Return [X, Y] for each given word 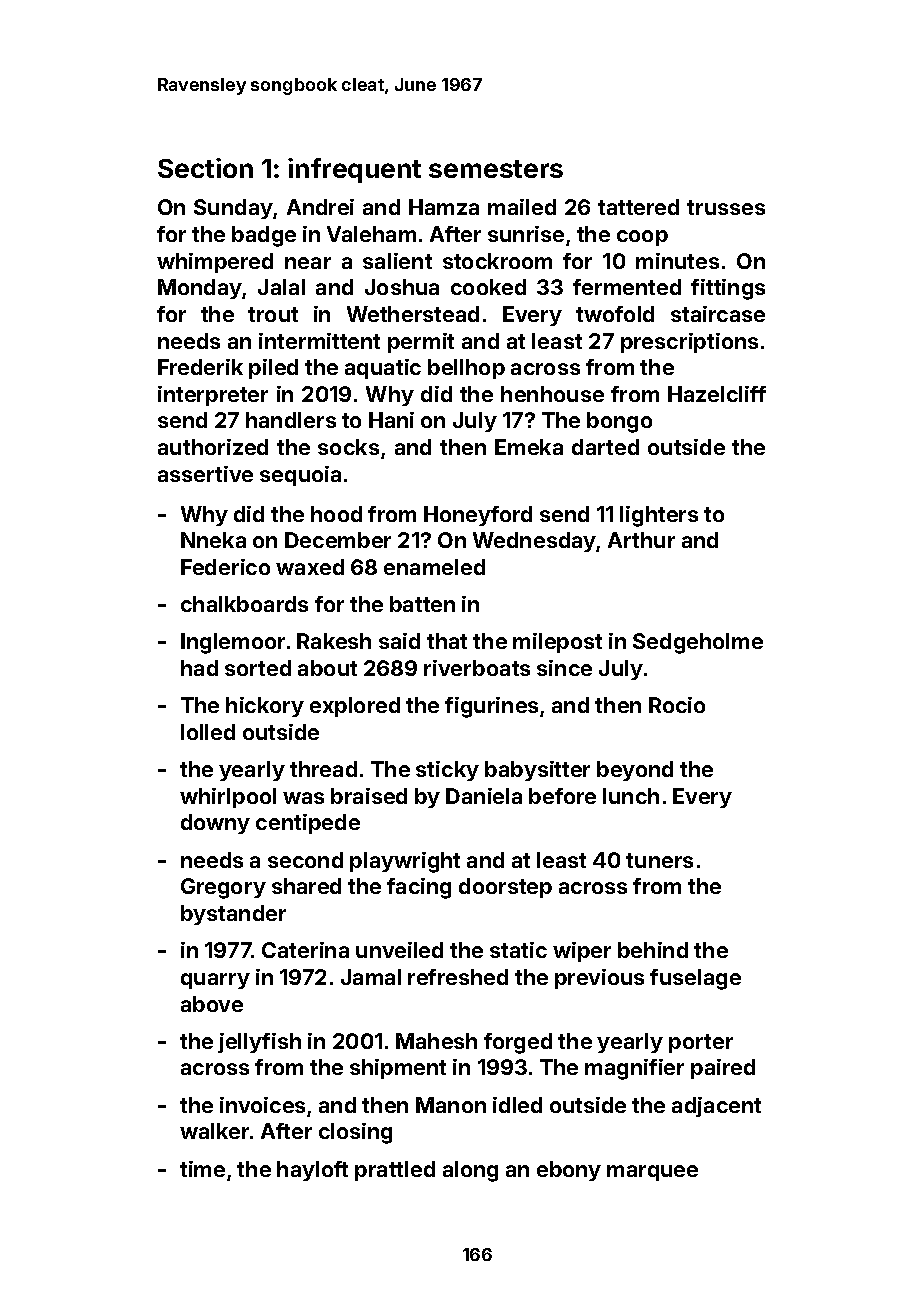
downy [215, 824]
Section [205, 168]
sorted [258, 668]
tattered [638, 207]
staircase [718, 314]
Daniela [484, 796]
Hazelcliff [717, 394]
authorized [213, 447]
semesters [496, 169]
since [564, 668]
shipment [398, 1069]
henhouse [552, 394]
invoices [262, 1105]
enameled [434, 567]
